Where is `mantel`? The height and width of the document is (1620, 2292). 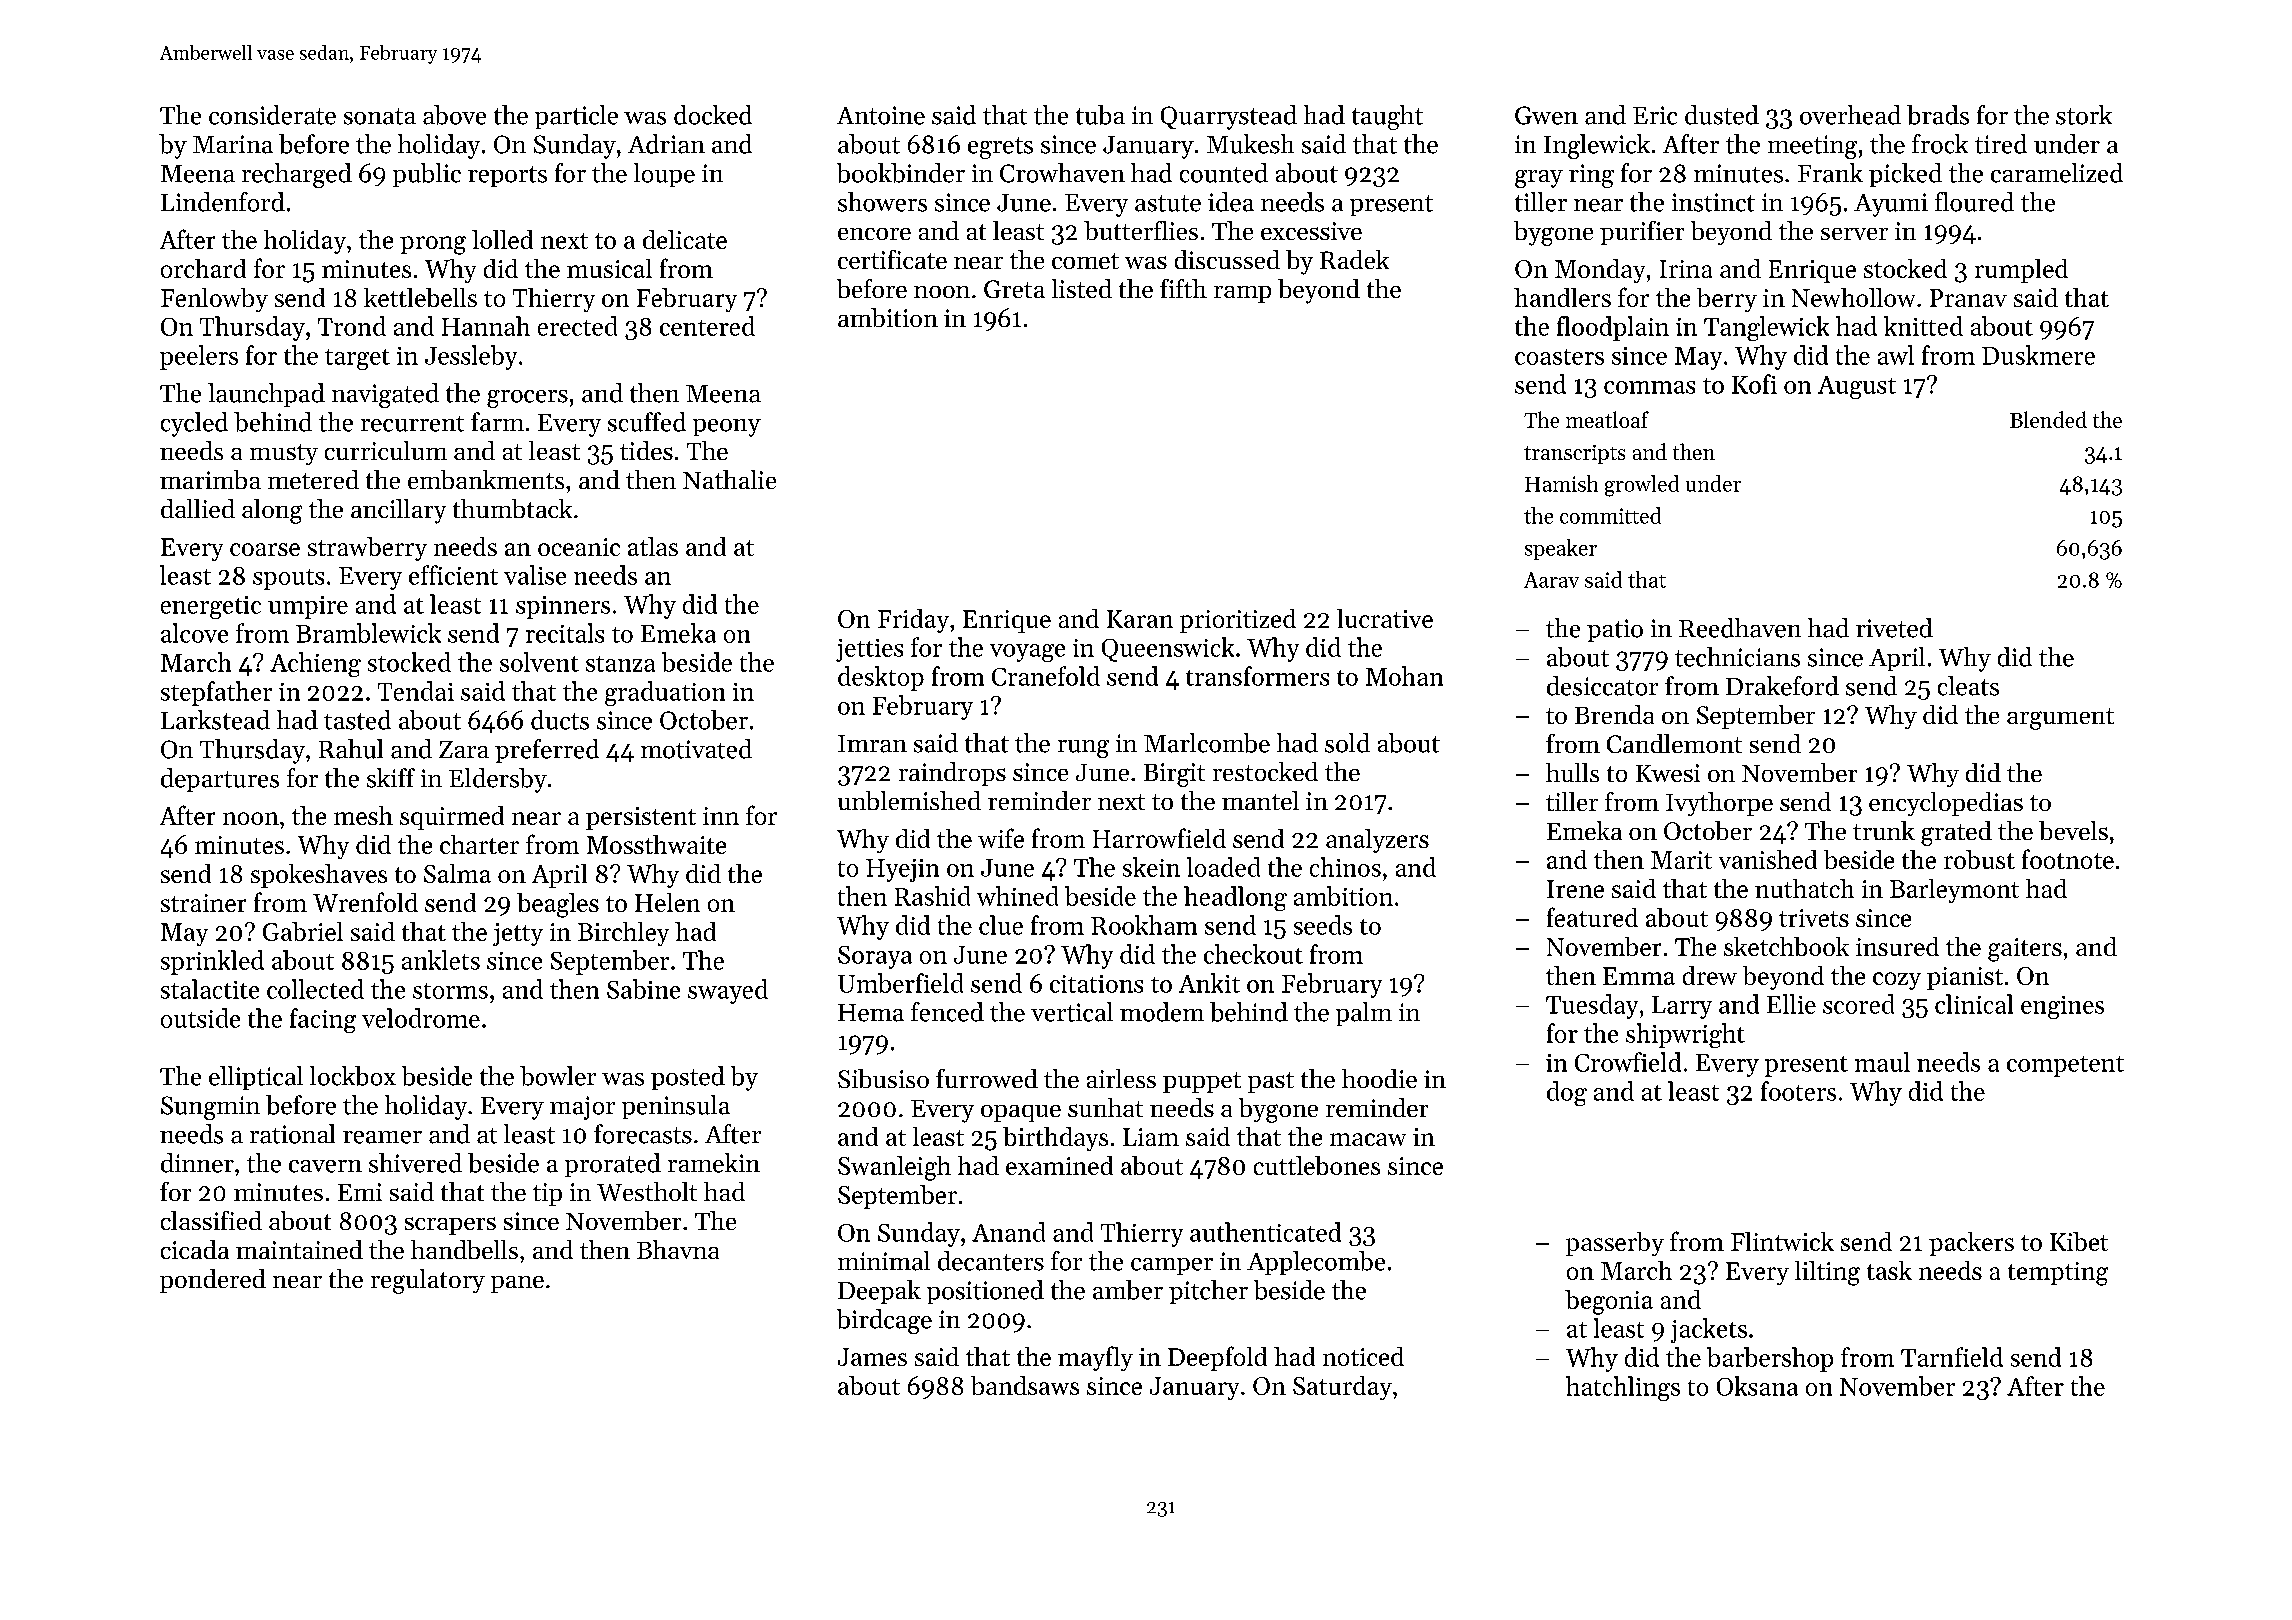 mantel is located at coordinates (1260, 800).
